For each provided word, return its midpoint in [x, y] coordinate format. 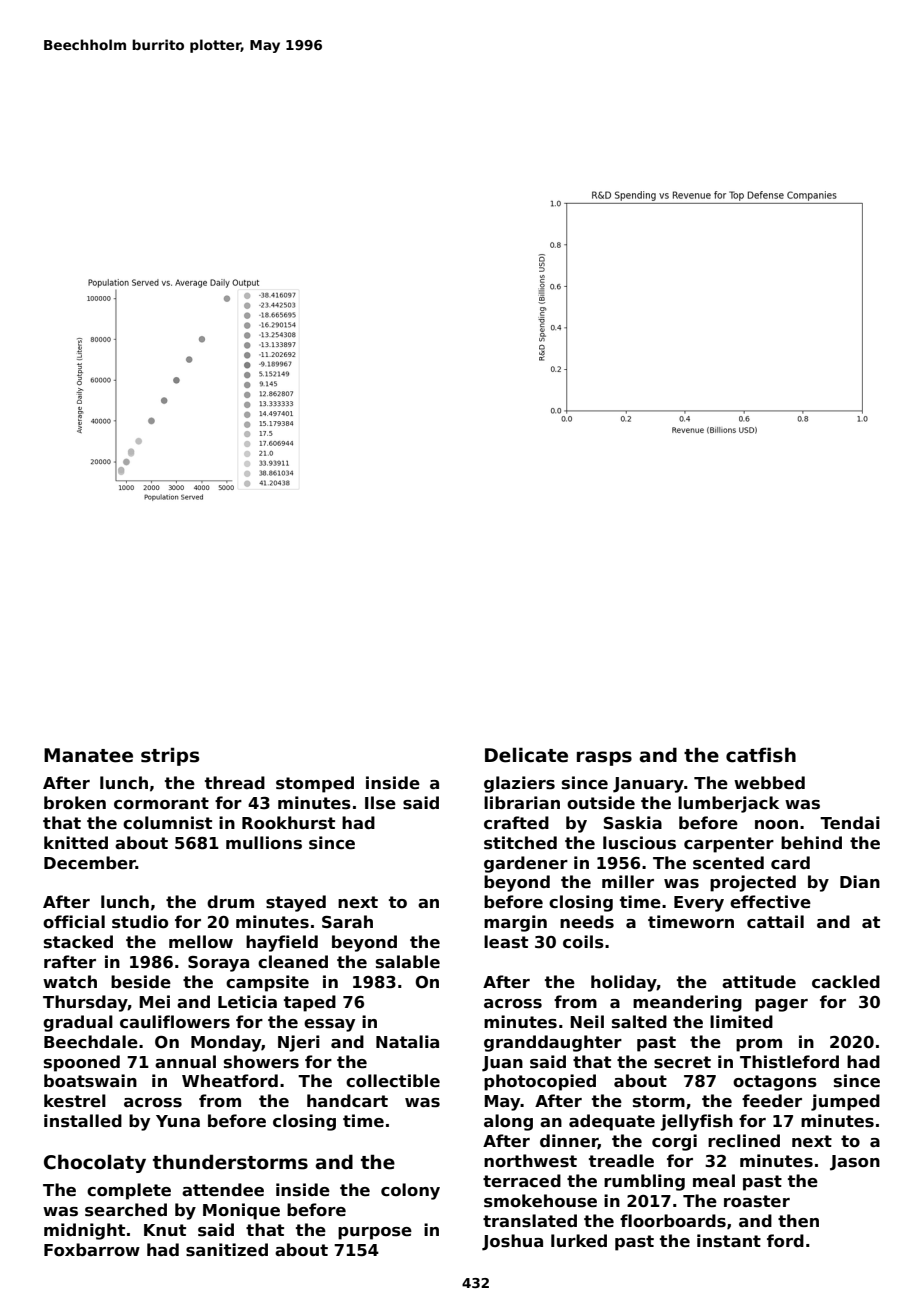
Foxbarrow [92, 1250]
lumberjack [728, 804]
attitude [759, 982]
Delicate [526, 755]
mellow [201, 942]
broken [75, 803]
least [506, 942]
